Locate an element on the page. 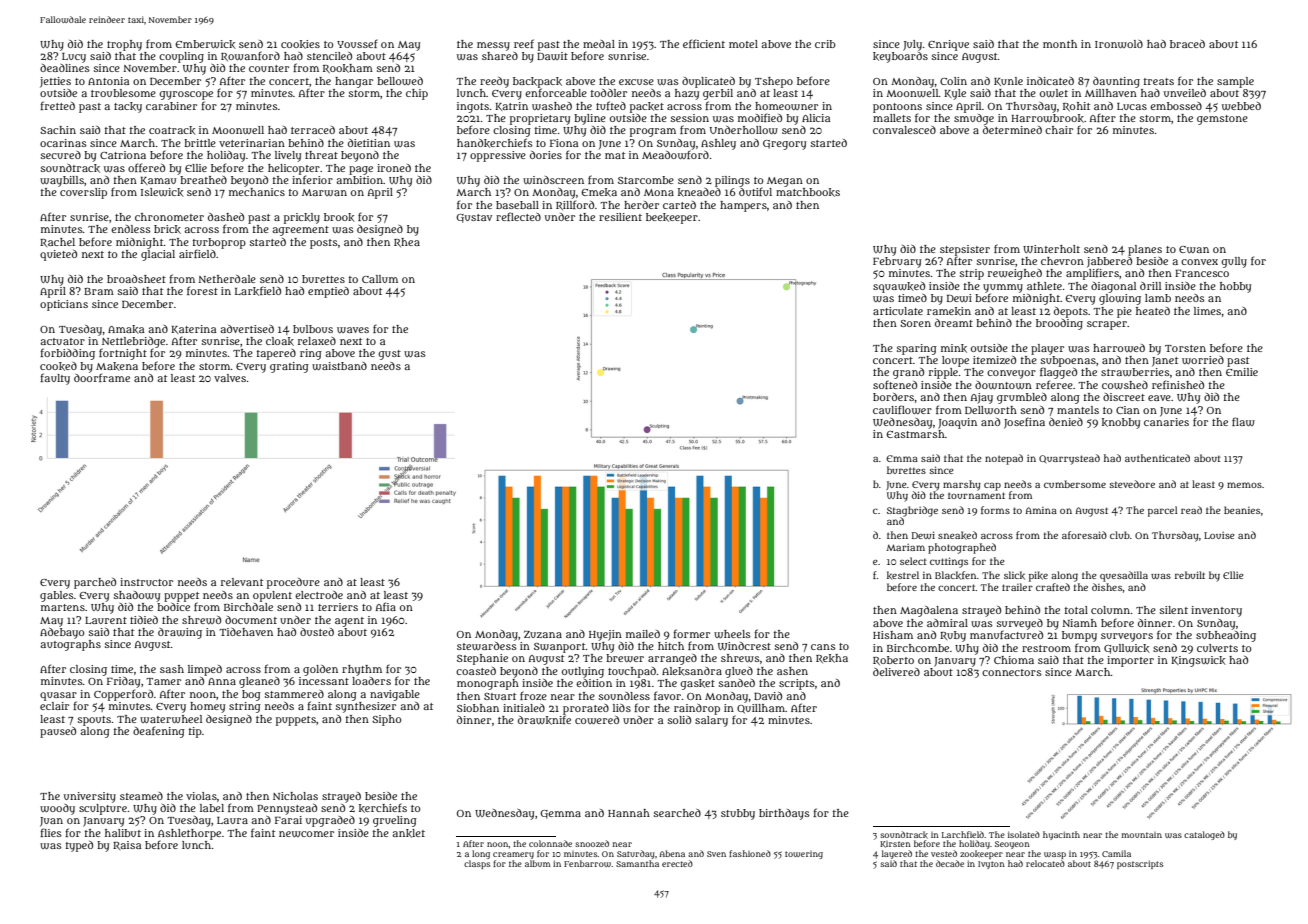  reef is located at coordinates (524, 43).
